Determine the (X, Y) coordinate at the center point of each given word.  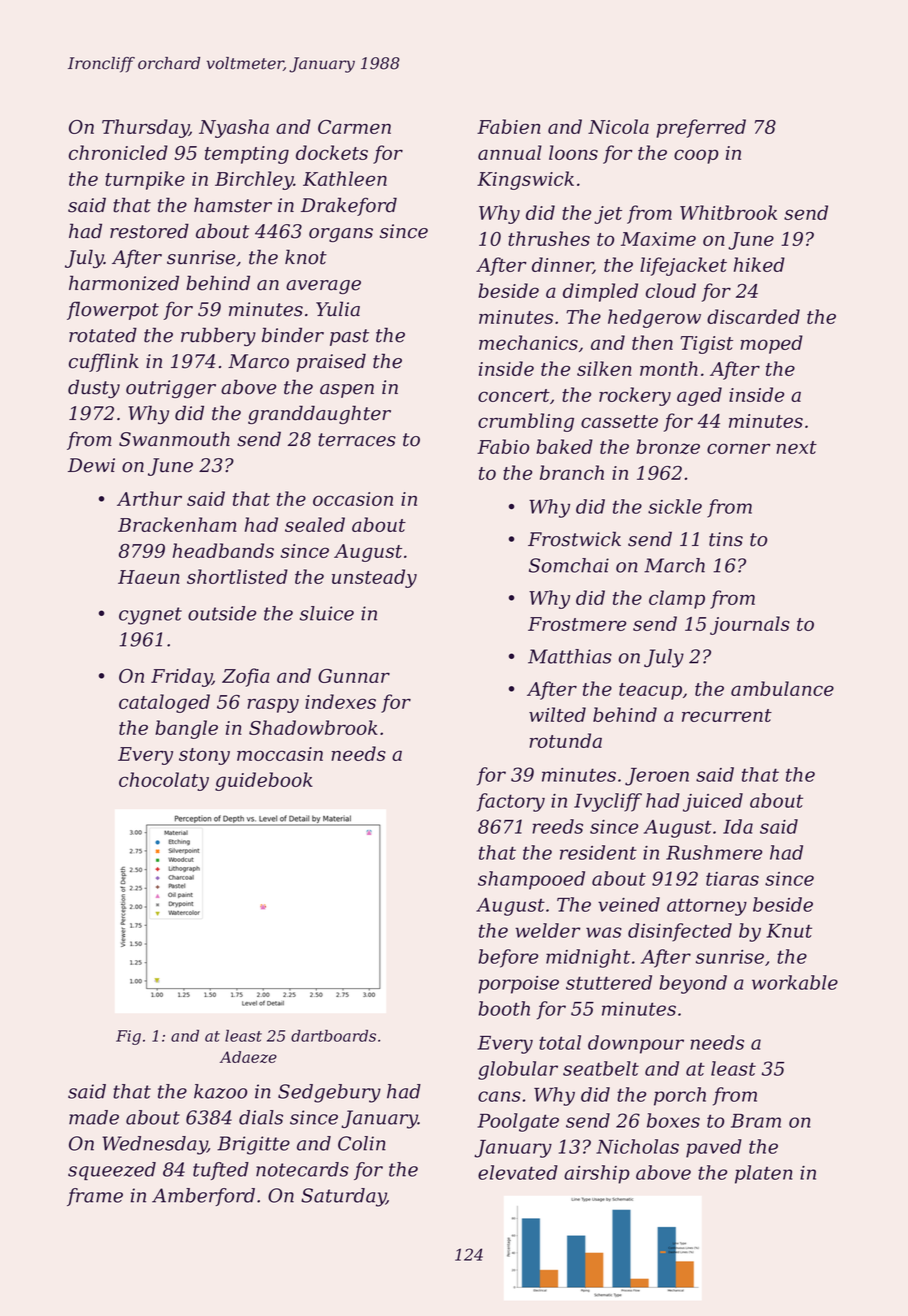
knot (306, 257)
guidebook (264, 781)
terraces (357, 440)
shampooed (531, 880)
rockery (635, 396)
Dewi (91, 465)
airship (597, 1174)
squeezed (112, 1171)
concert (514, 395)
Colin (362, 1143)
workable (795, 982)
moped (771, 344)
